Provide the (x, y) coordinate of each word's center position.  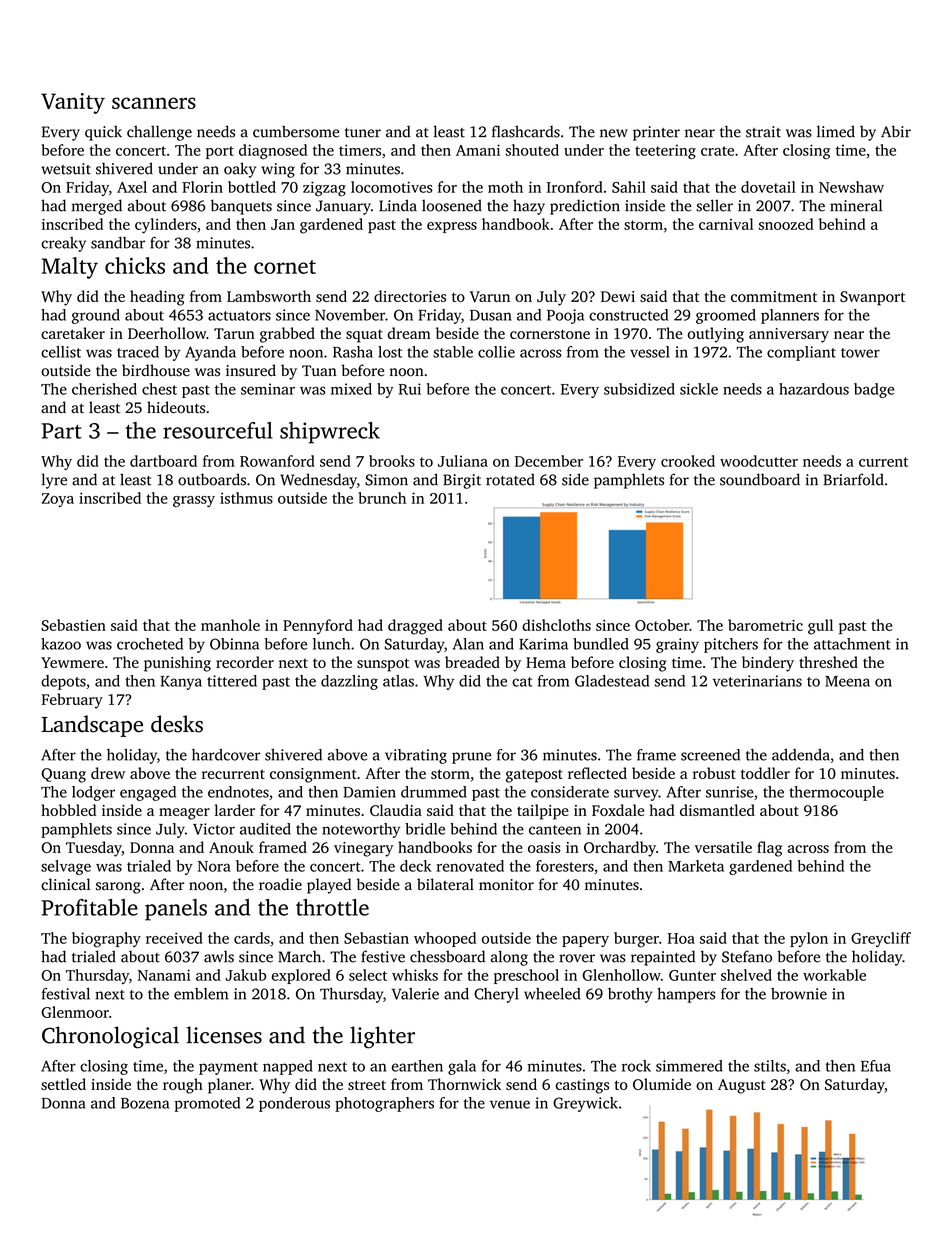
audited (265, 829)
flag (769, 849)
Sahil (629, 187)
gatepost (534, 776)
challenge (159, 133)
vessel (650, 352)
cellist (61, 352)
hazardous (814, 389)
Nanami (164, 975)
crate (717, 151)
